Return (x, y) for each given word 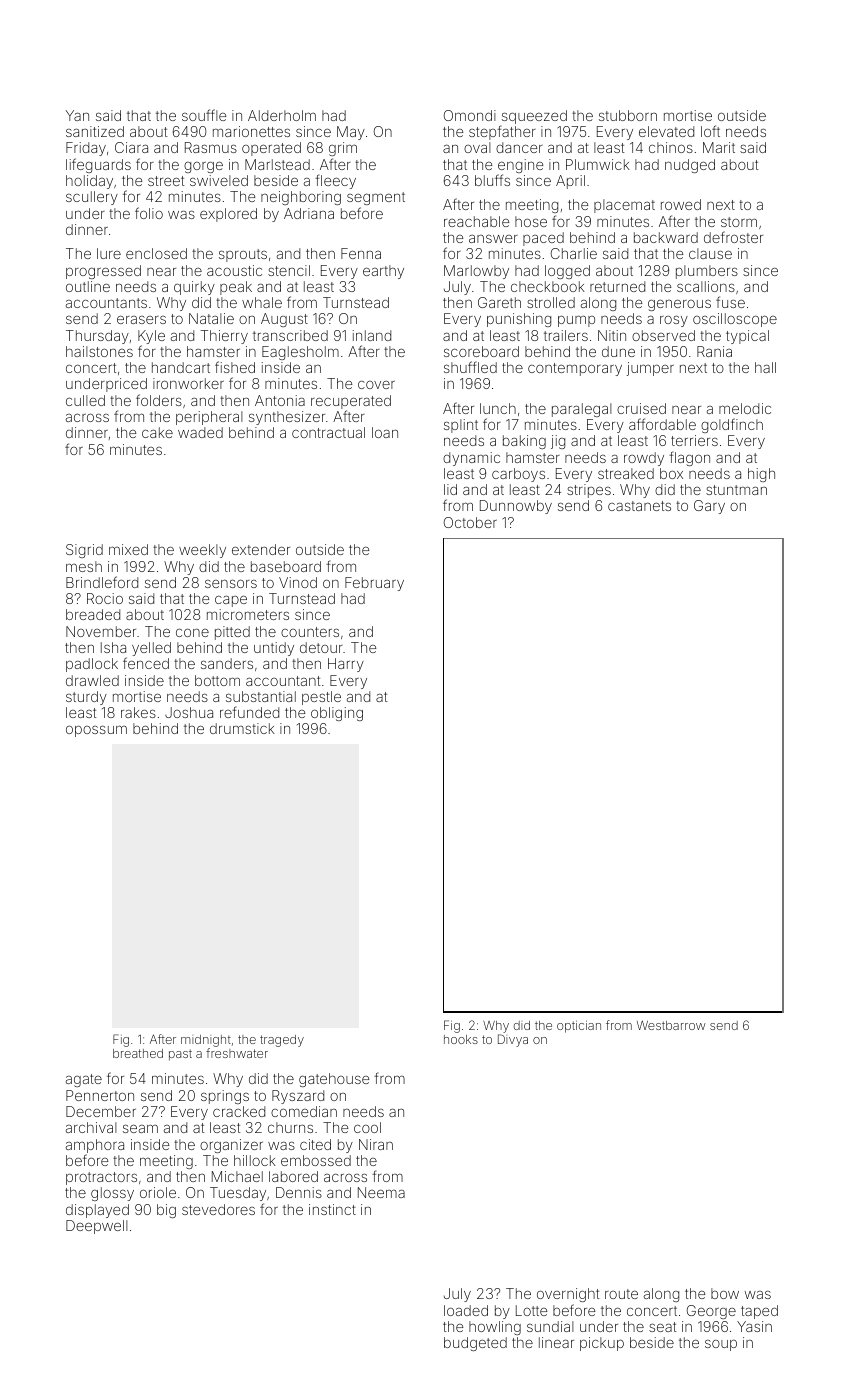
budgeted (475, 1344)
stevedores (218, 1209)
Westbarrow (671, 1025)
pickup (602, 1344)
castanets (639, 506)
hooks (461, 1039)
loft (710, 131)
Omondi (470, 115)
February (374, 584)
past (180, 1055)
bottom (217, 680)
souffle (204, 115)
